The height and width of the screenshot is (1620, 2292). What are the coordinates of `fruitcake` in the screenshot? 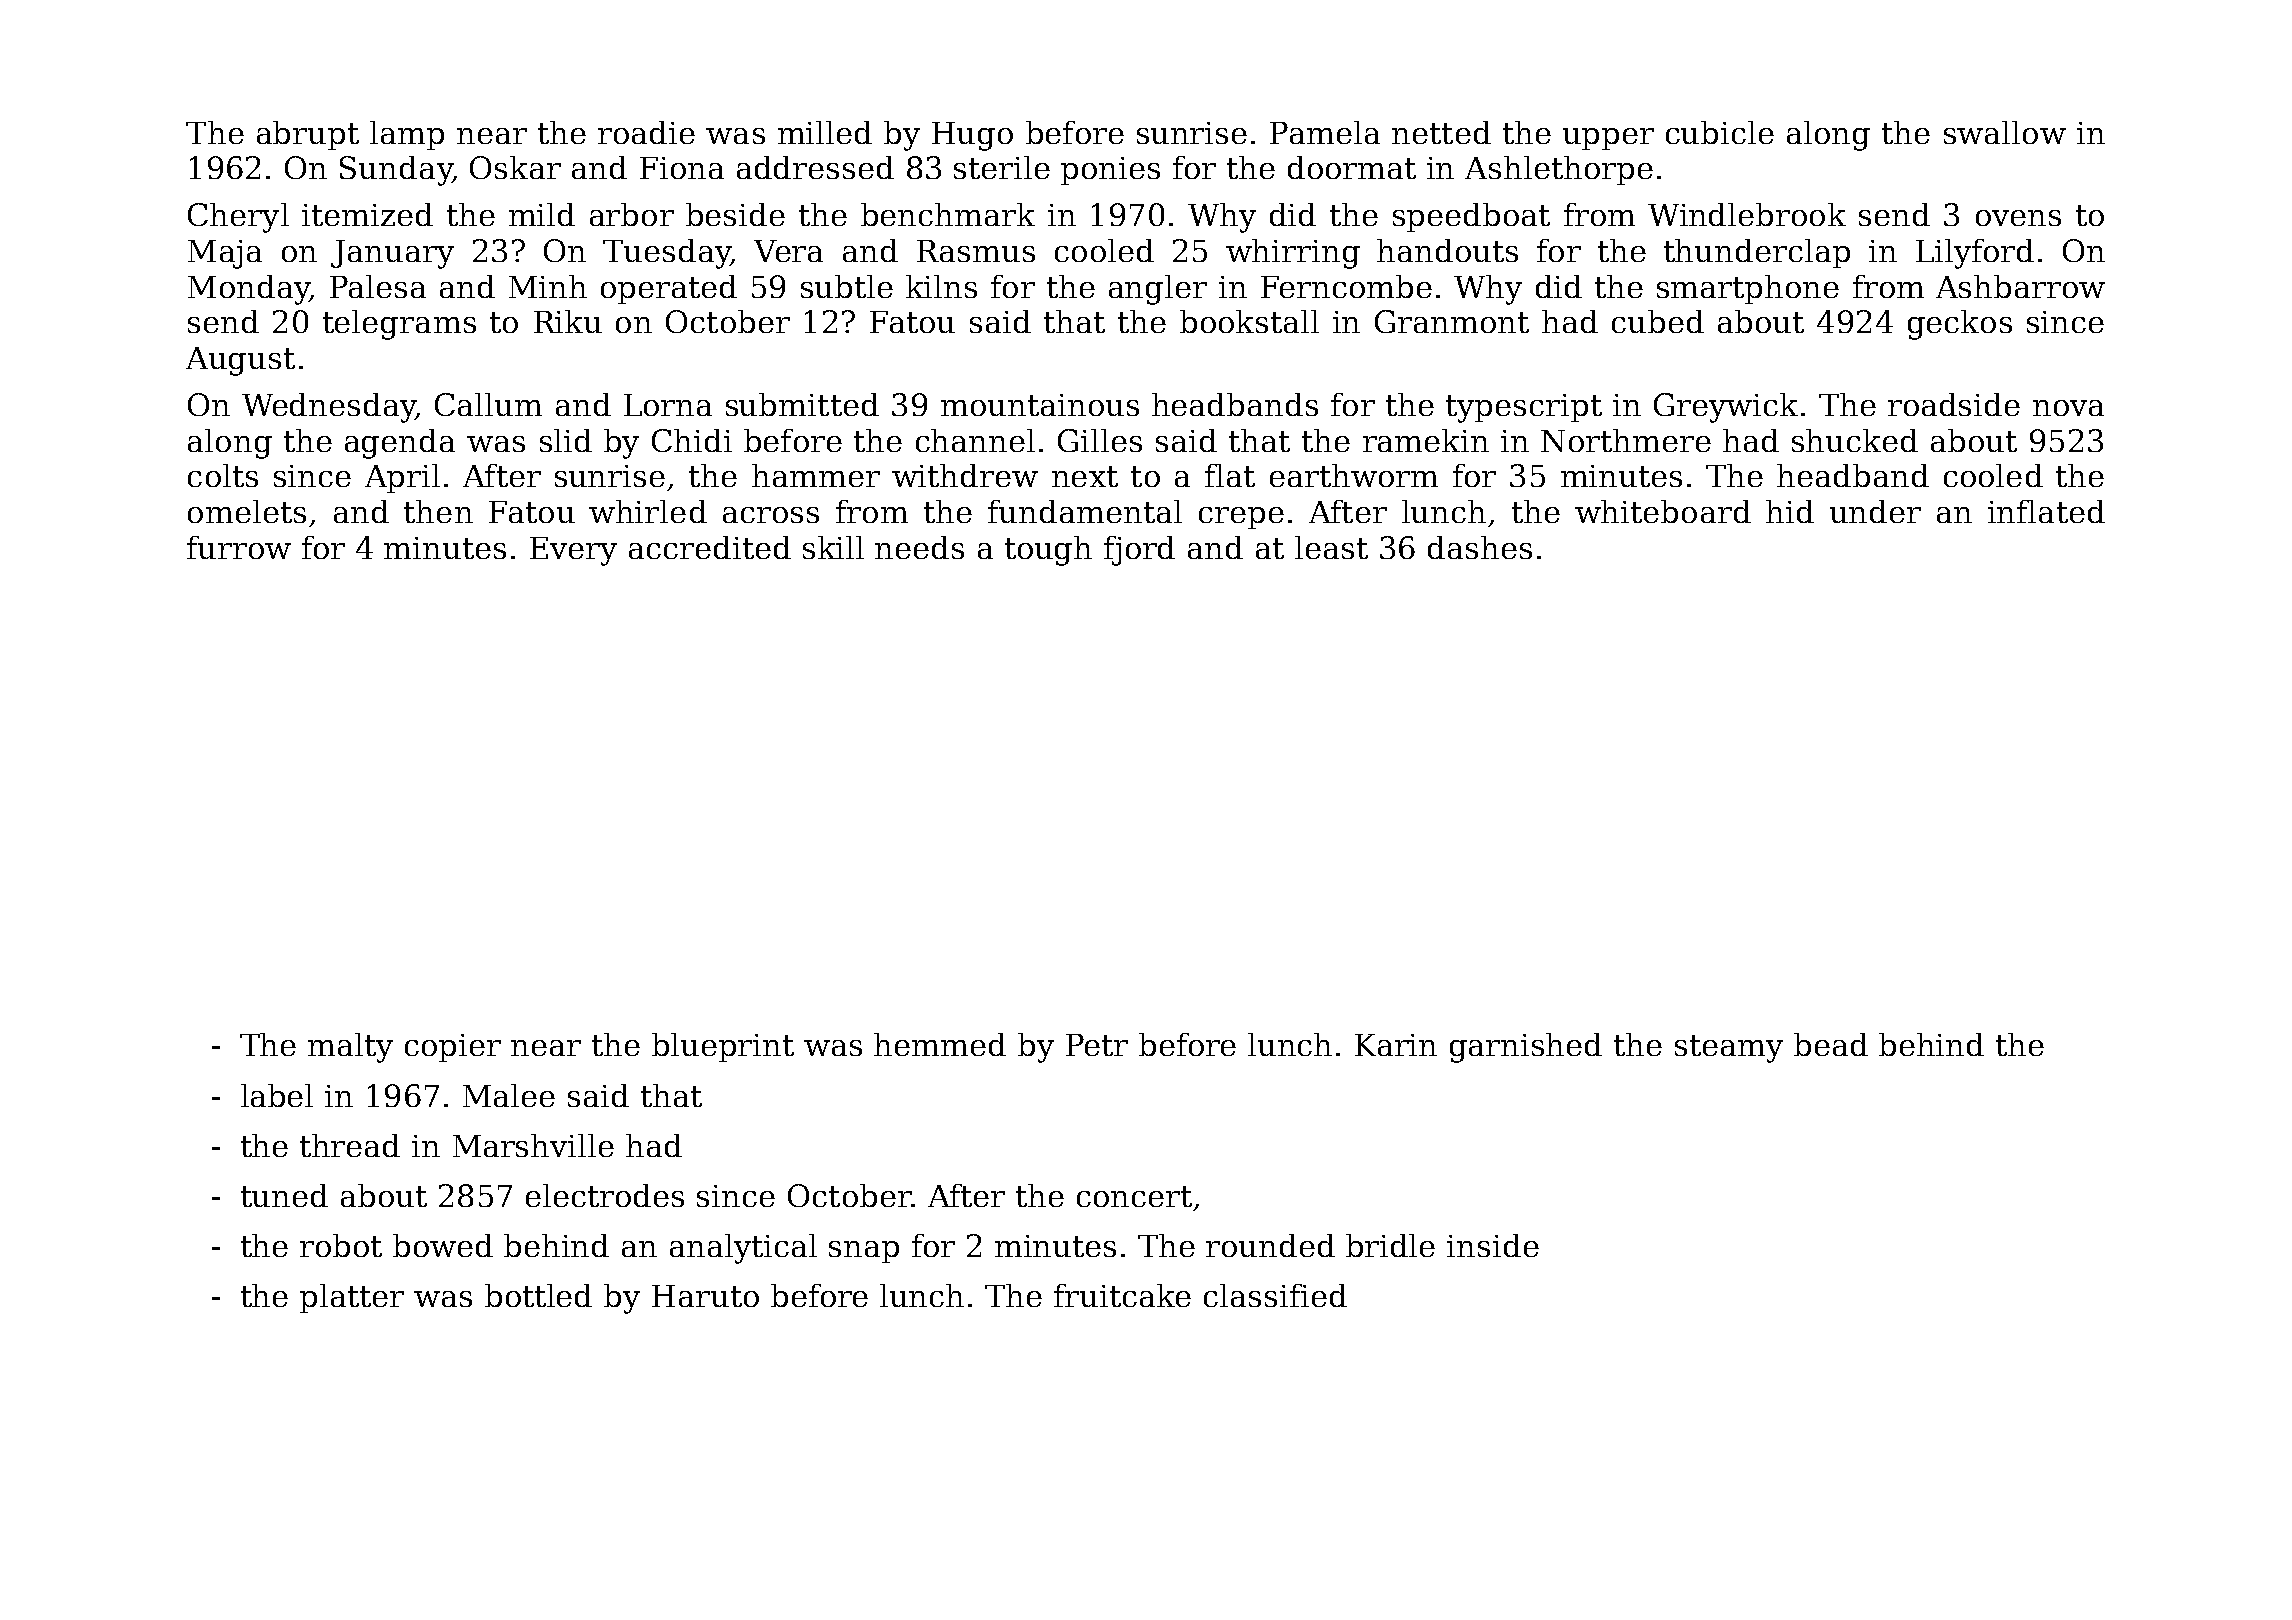 It's located at (1122, 1295).
